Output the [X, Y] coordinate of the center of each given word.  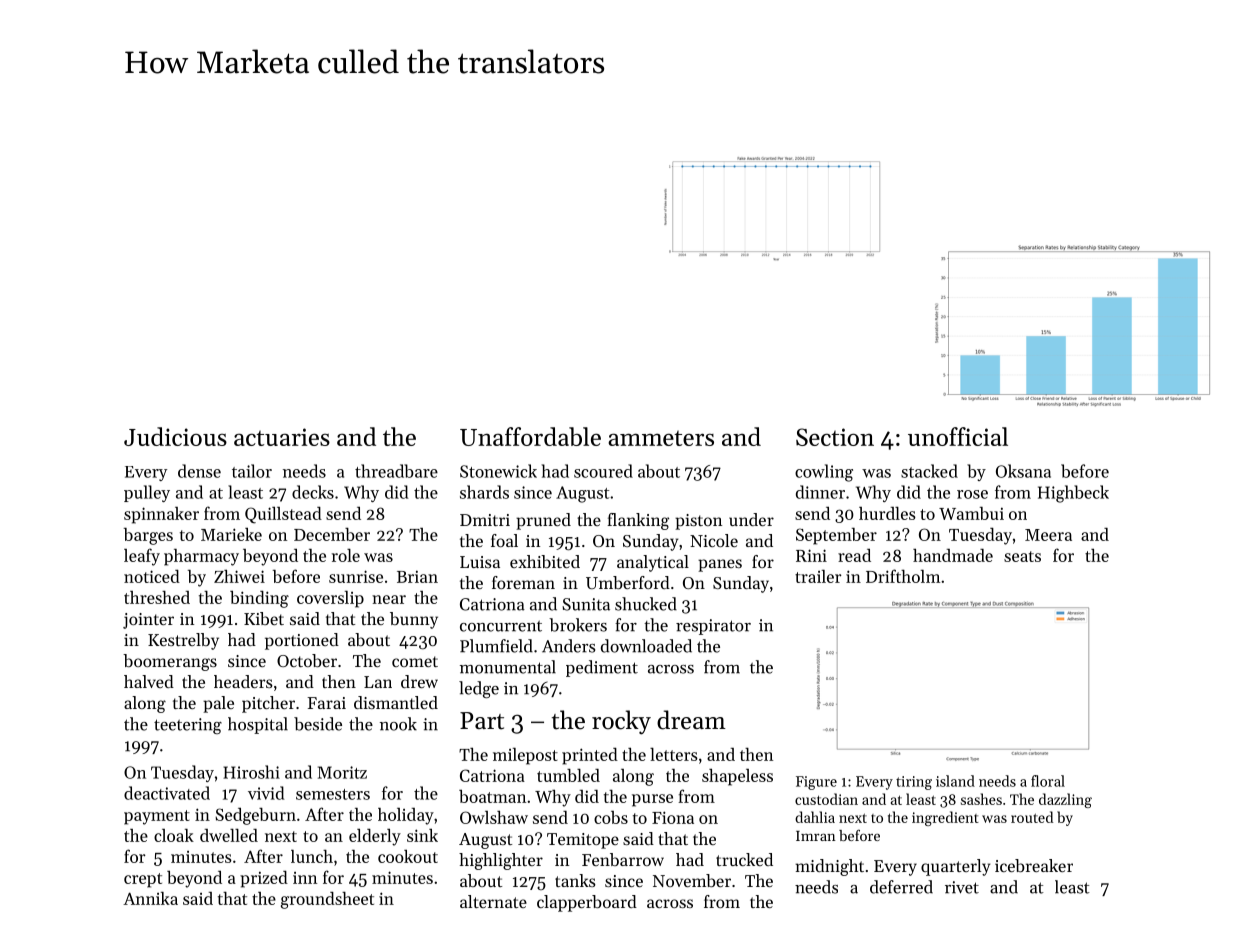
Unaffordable [530, 436]
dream [691, 720]
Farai [326, 703]
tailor [252, 471]
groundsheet [327, 900]
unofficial [958, 436]
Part [482, 721]
